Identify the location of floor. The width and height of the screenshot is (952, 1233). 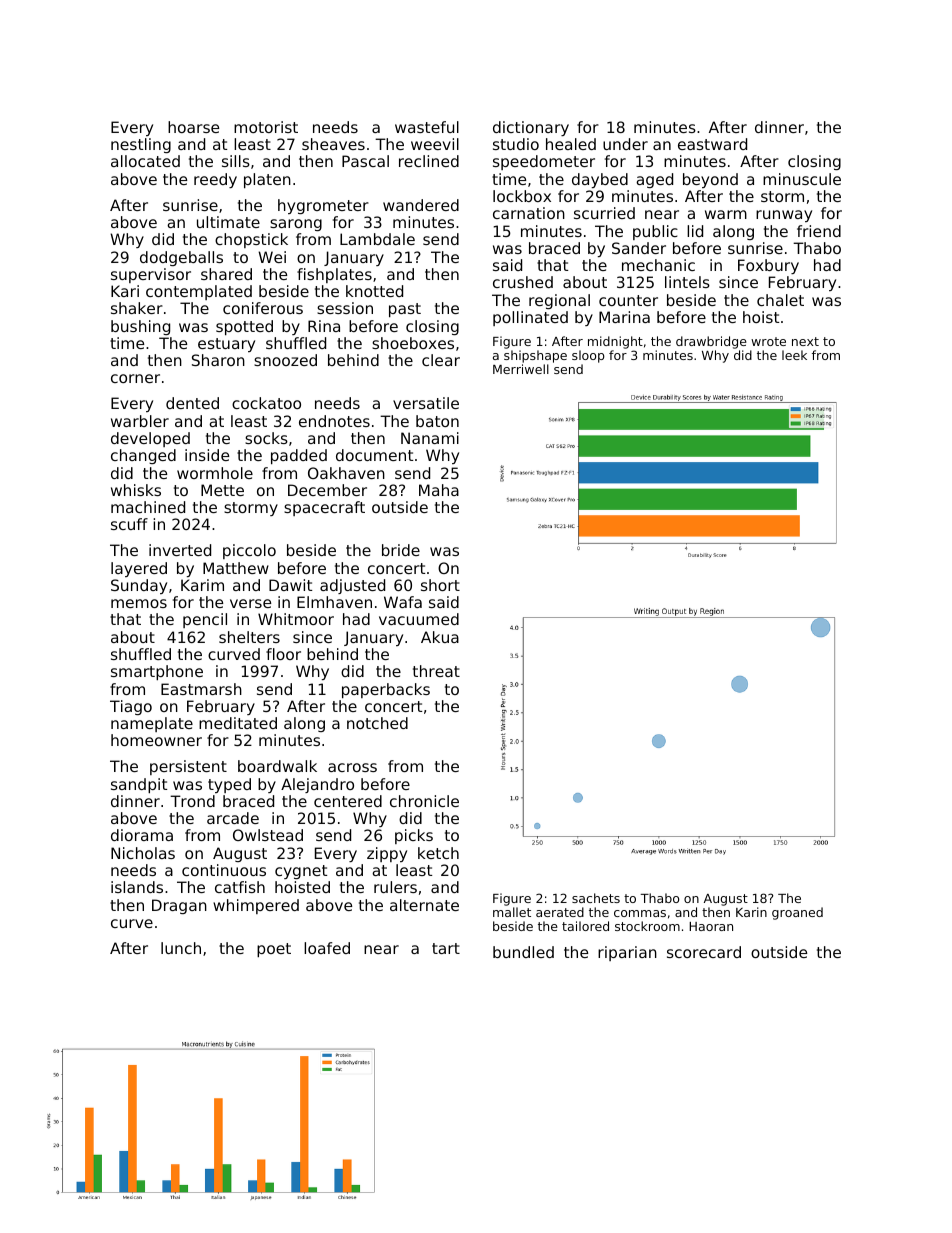
(283, 654).
